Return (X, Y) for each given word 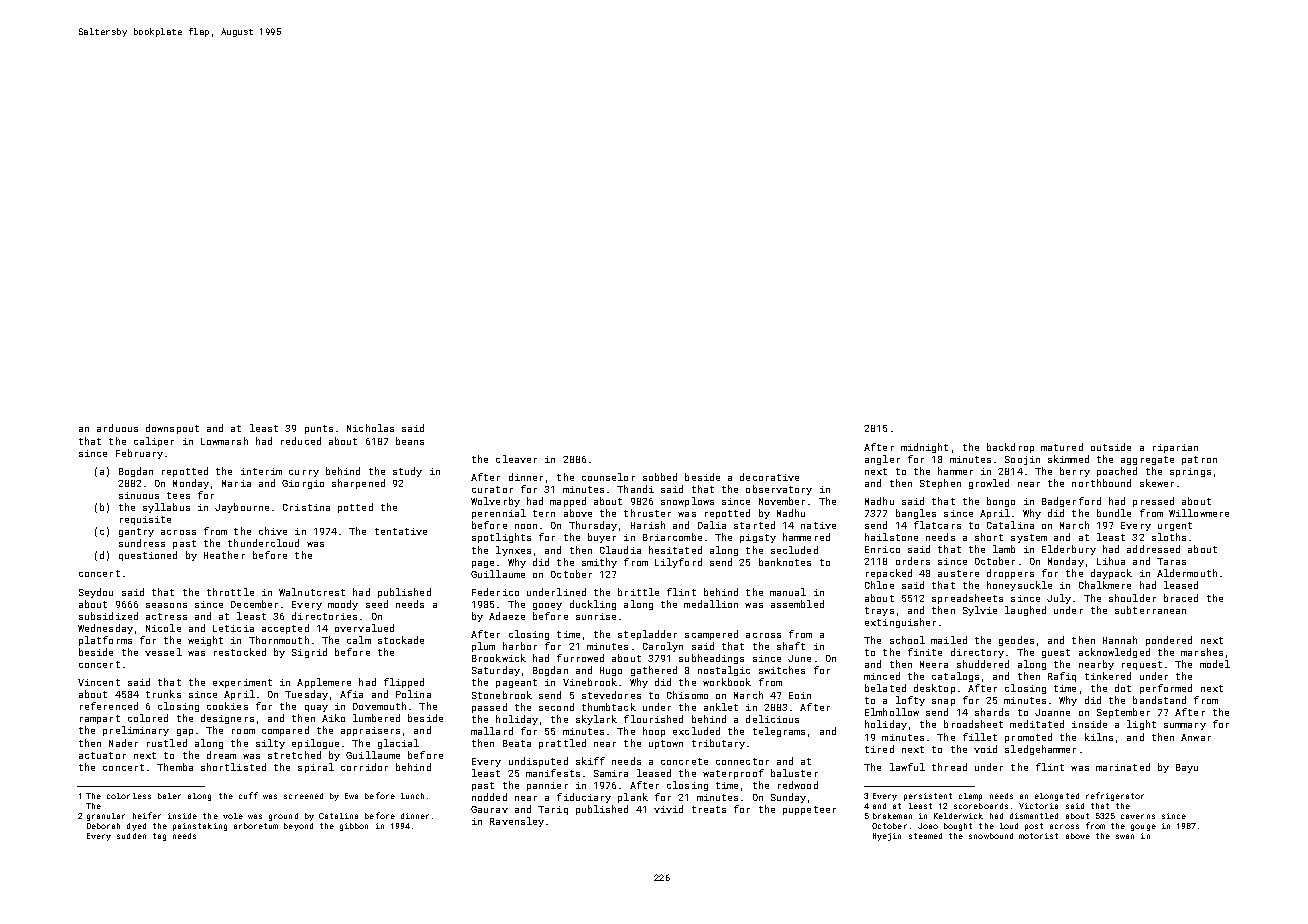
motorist (1038, 836)
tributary (718, 744)
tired (879, 749)
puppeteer (809, 810)
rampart (100, 719)
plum (483, 647)
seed (377, 604)
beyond (298, 827)
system (1029, 538)
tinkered (1108, 676)
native (818, 525)
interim (261, 471)
